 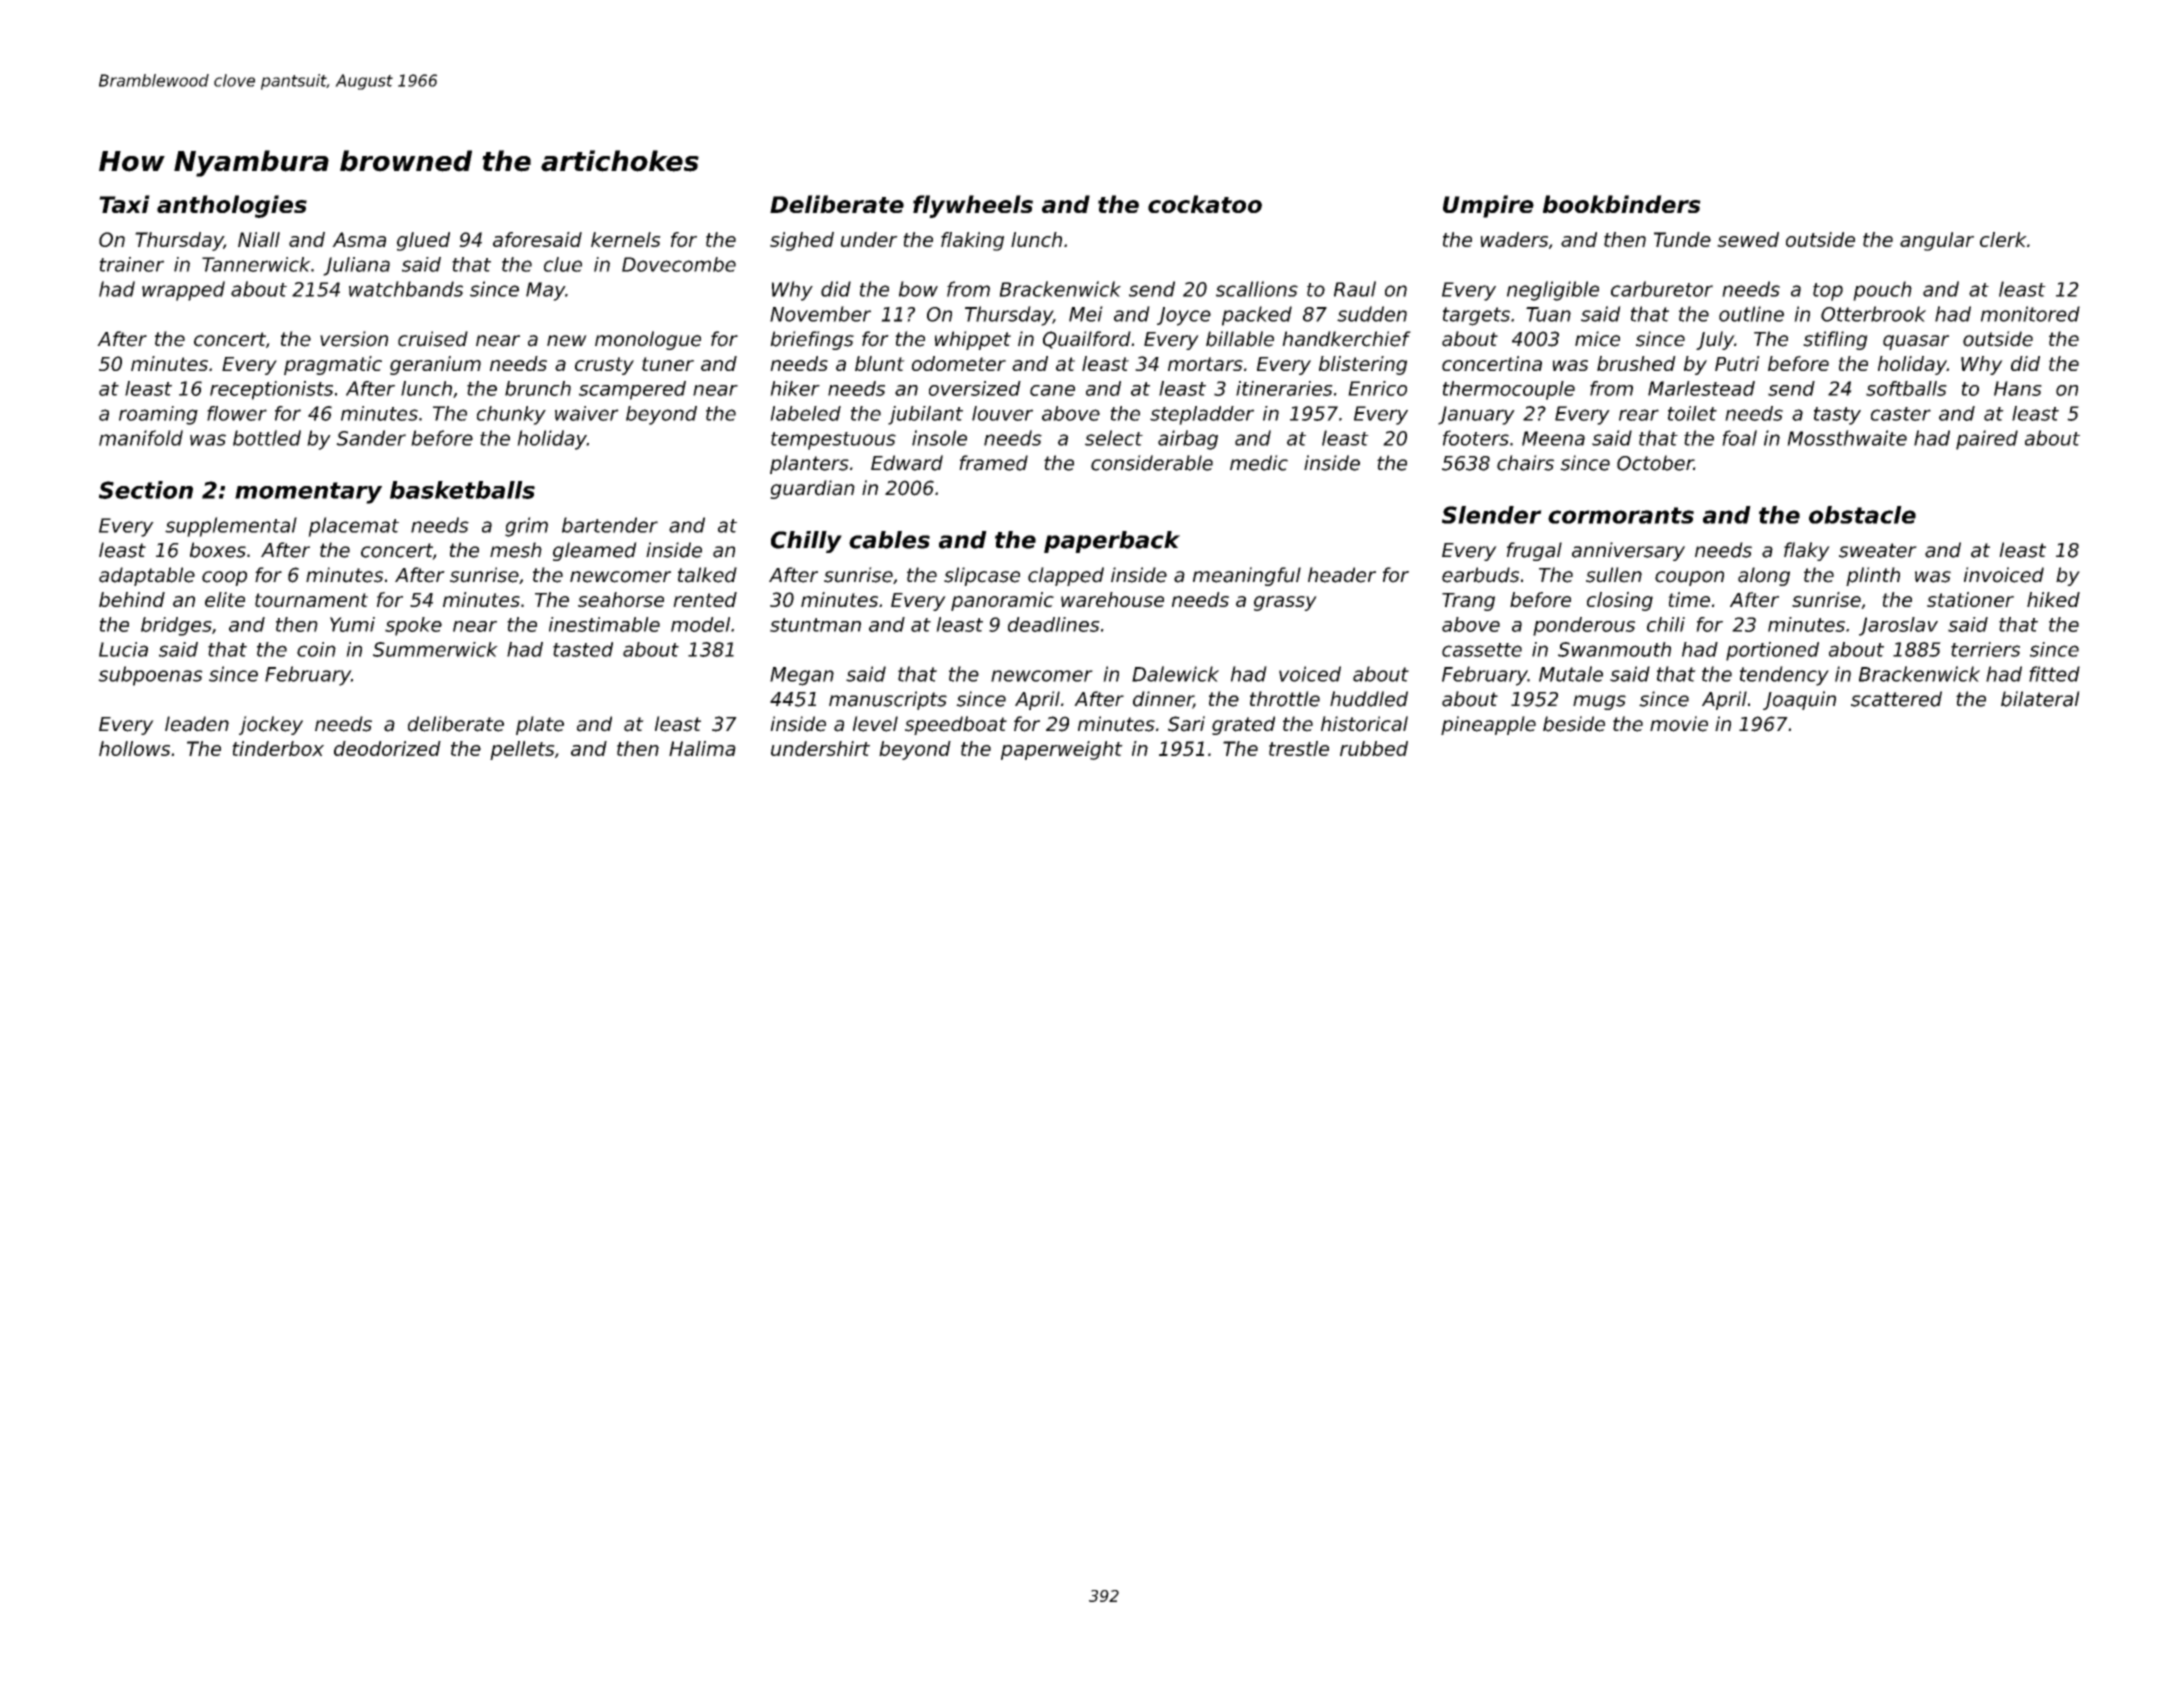 I want to click on thermocouple, so click(x=1509, y=390).
